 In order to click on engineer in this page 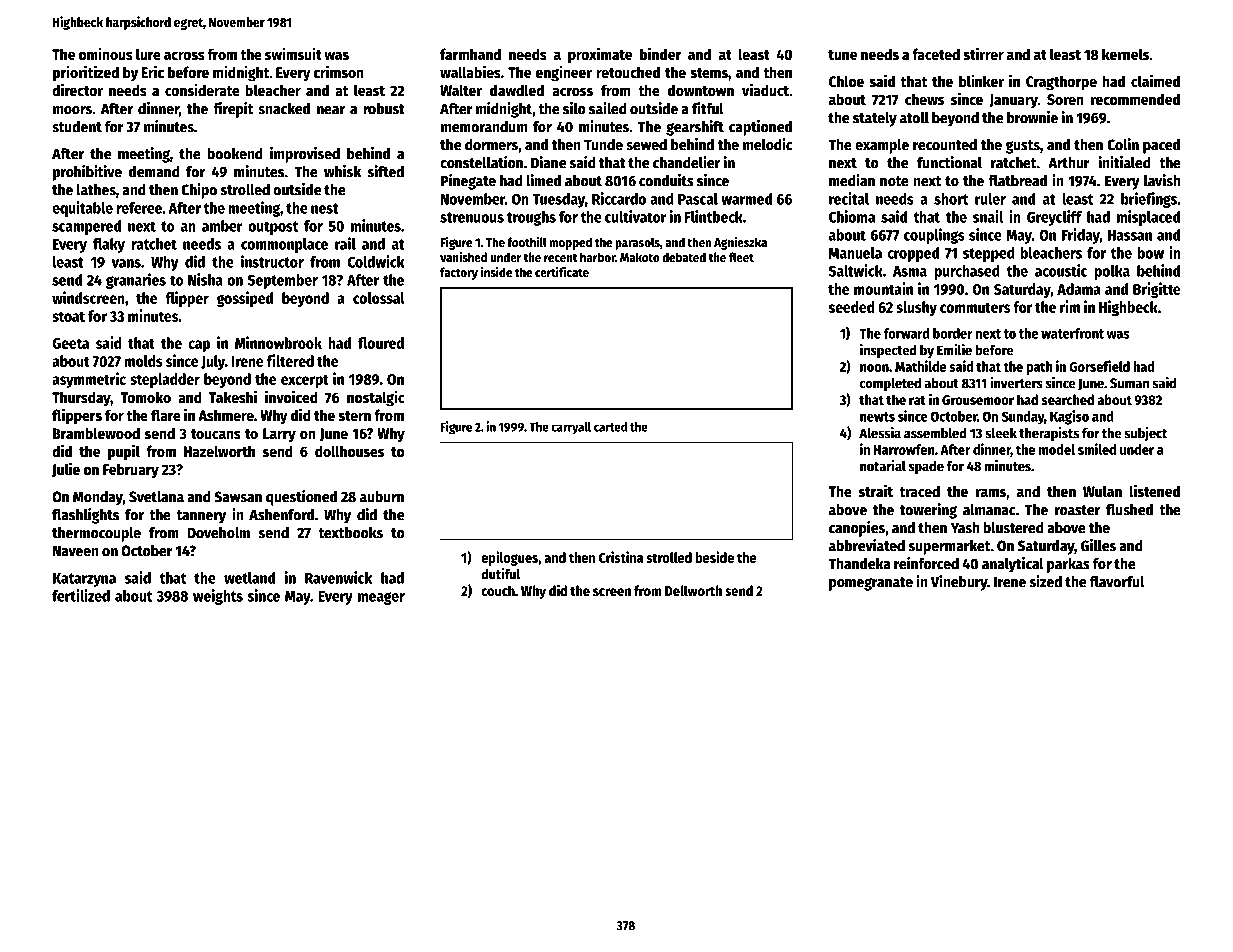, I will do `click(564, 73)`.
